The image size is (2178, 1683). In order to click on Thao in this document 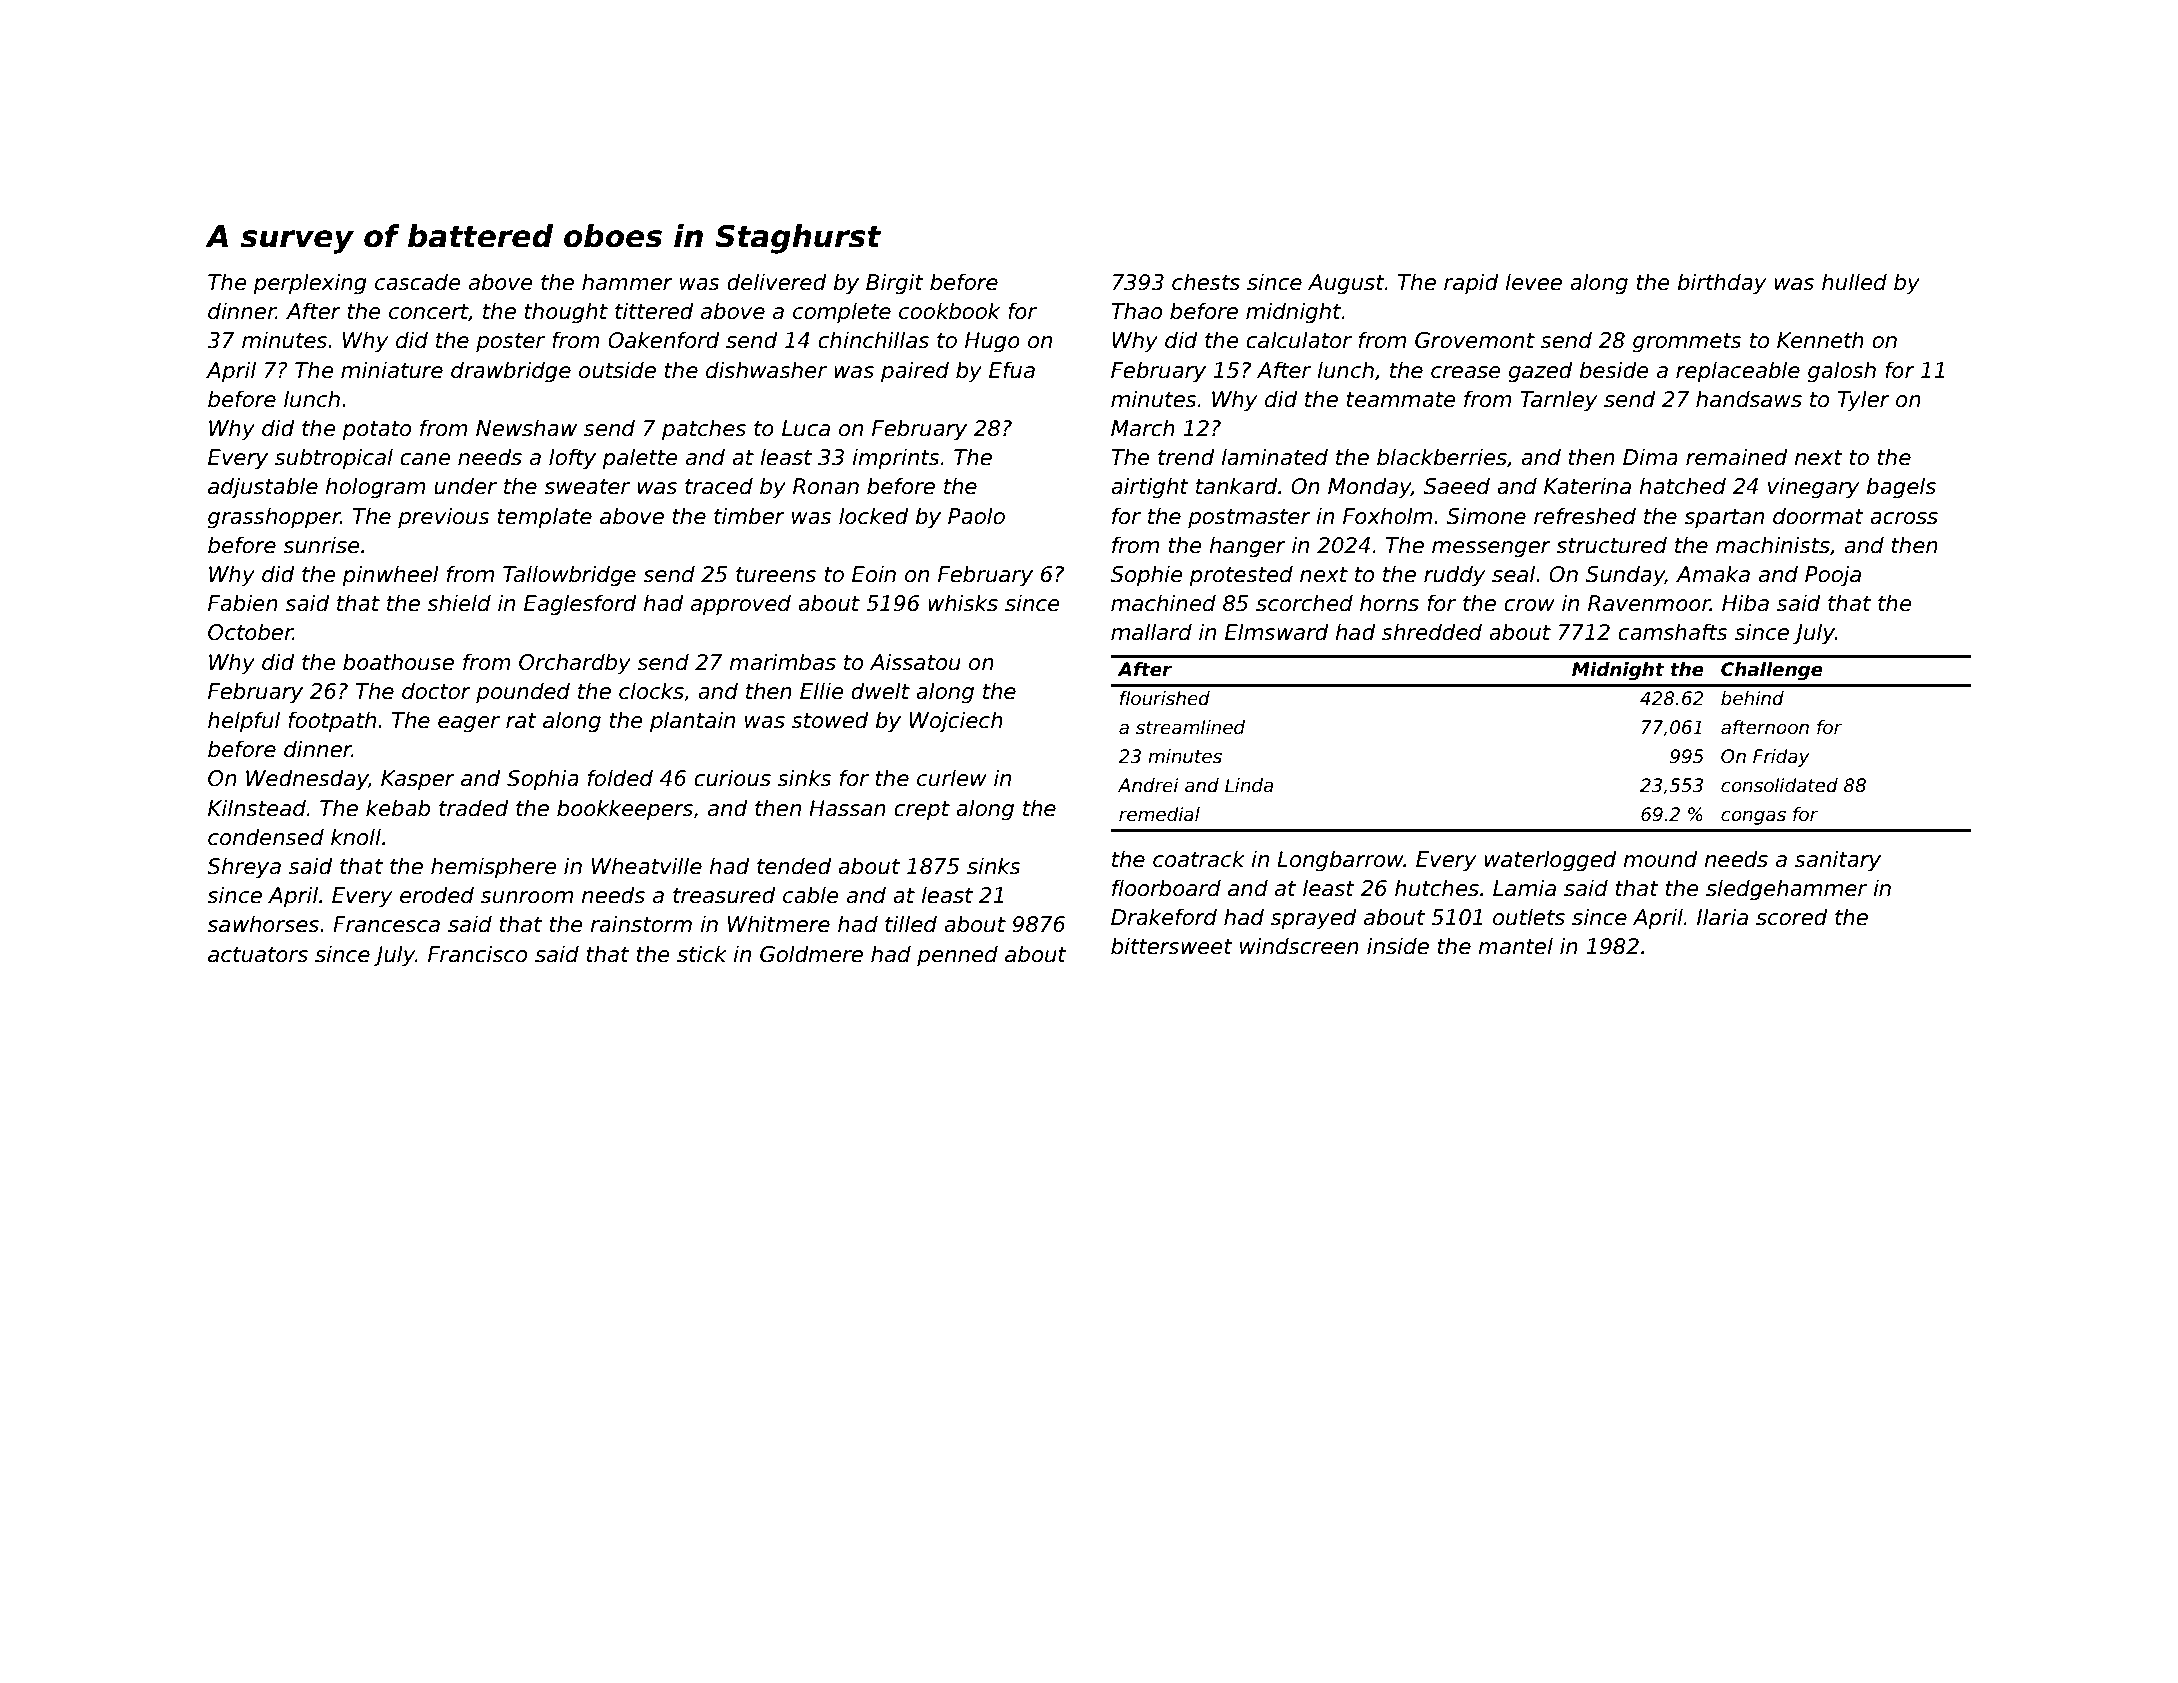, I will do `click(1136, 311)`.
